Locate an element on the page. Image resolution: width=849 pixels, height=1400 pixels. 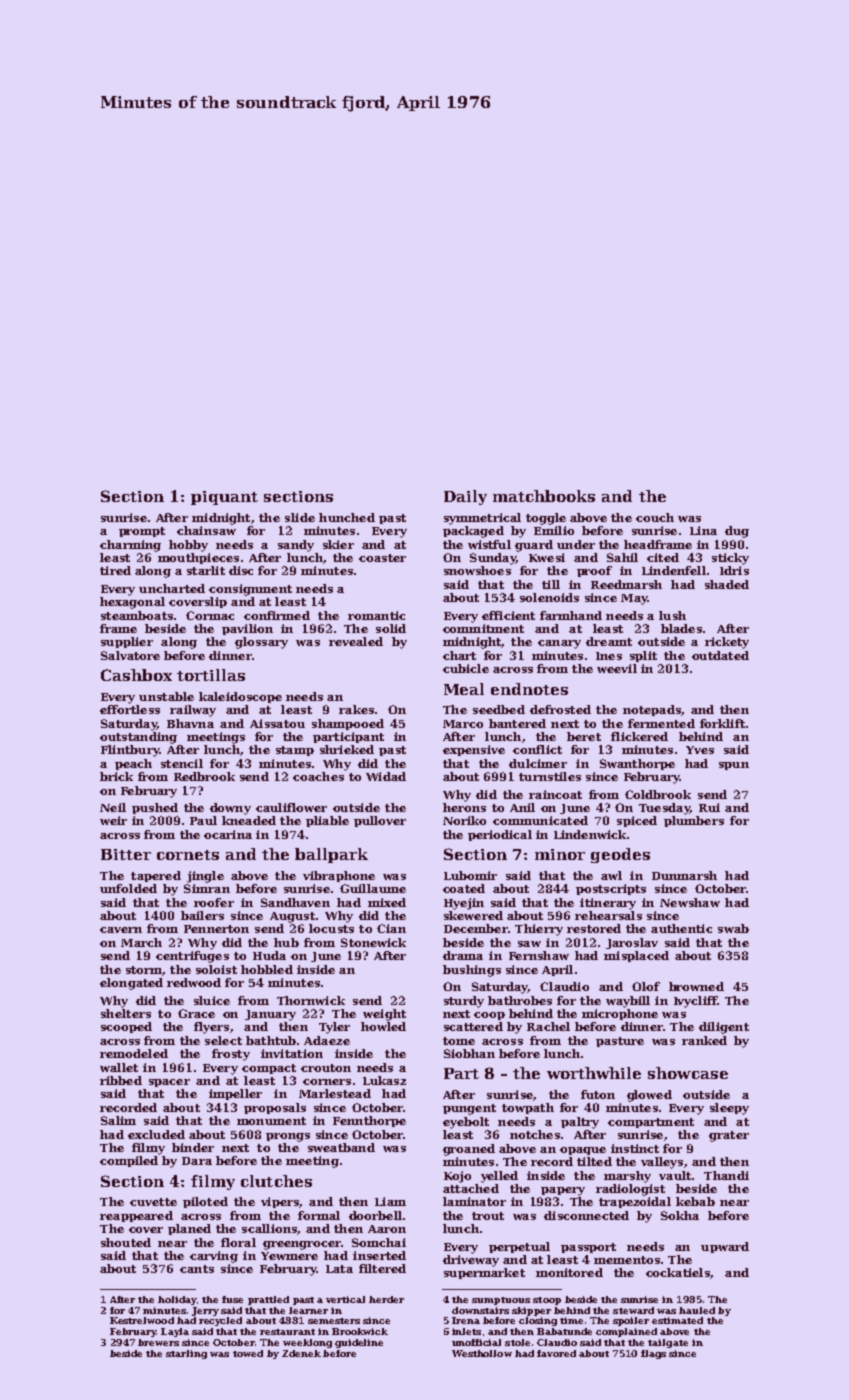
chainsaw is located at coordinates (206, 530).
